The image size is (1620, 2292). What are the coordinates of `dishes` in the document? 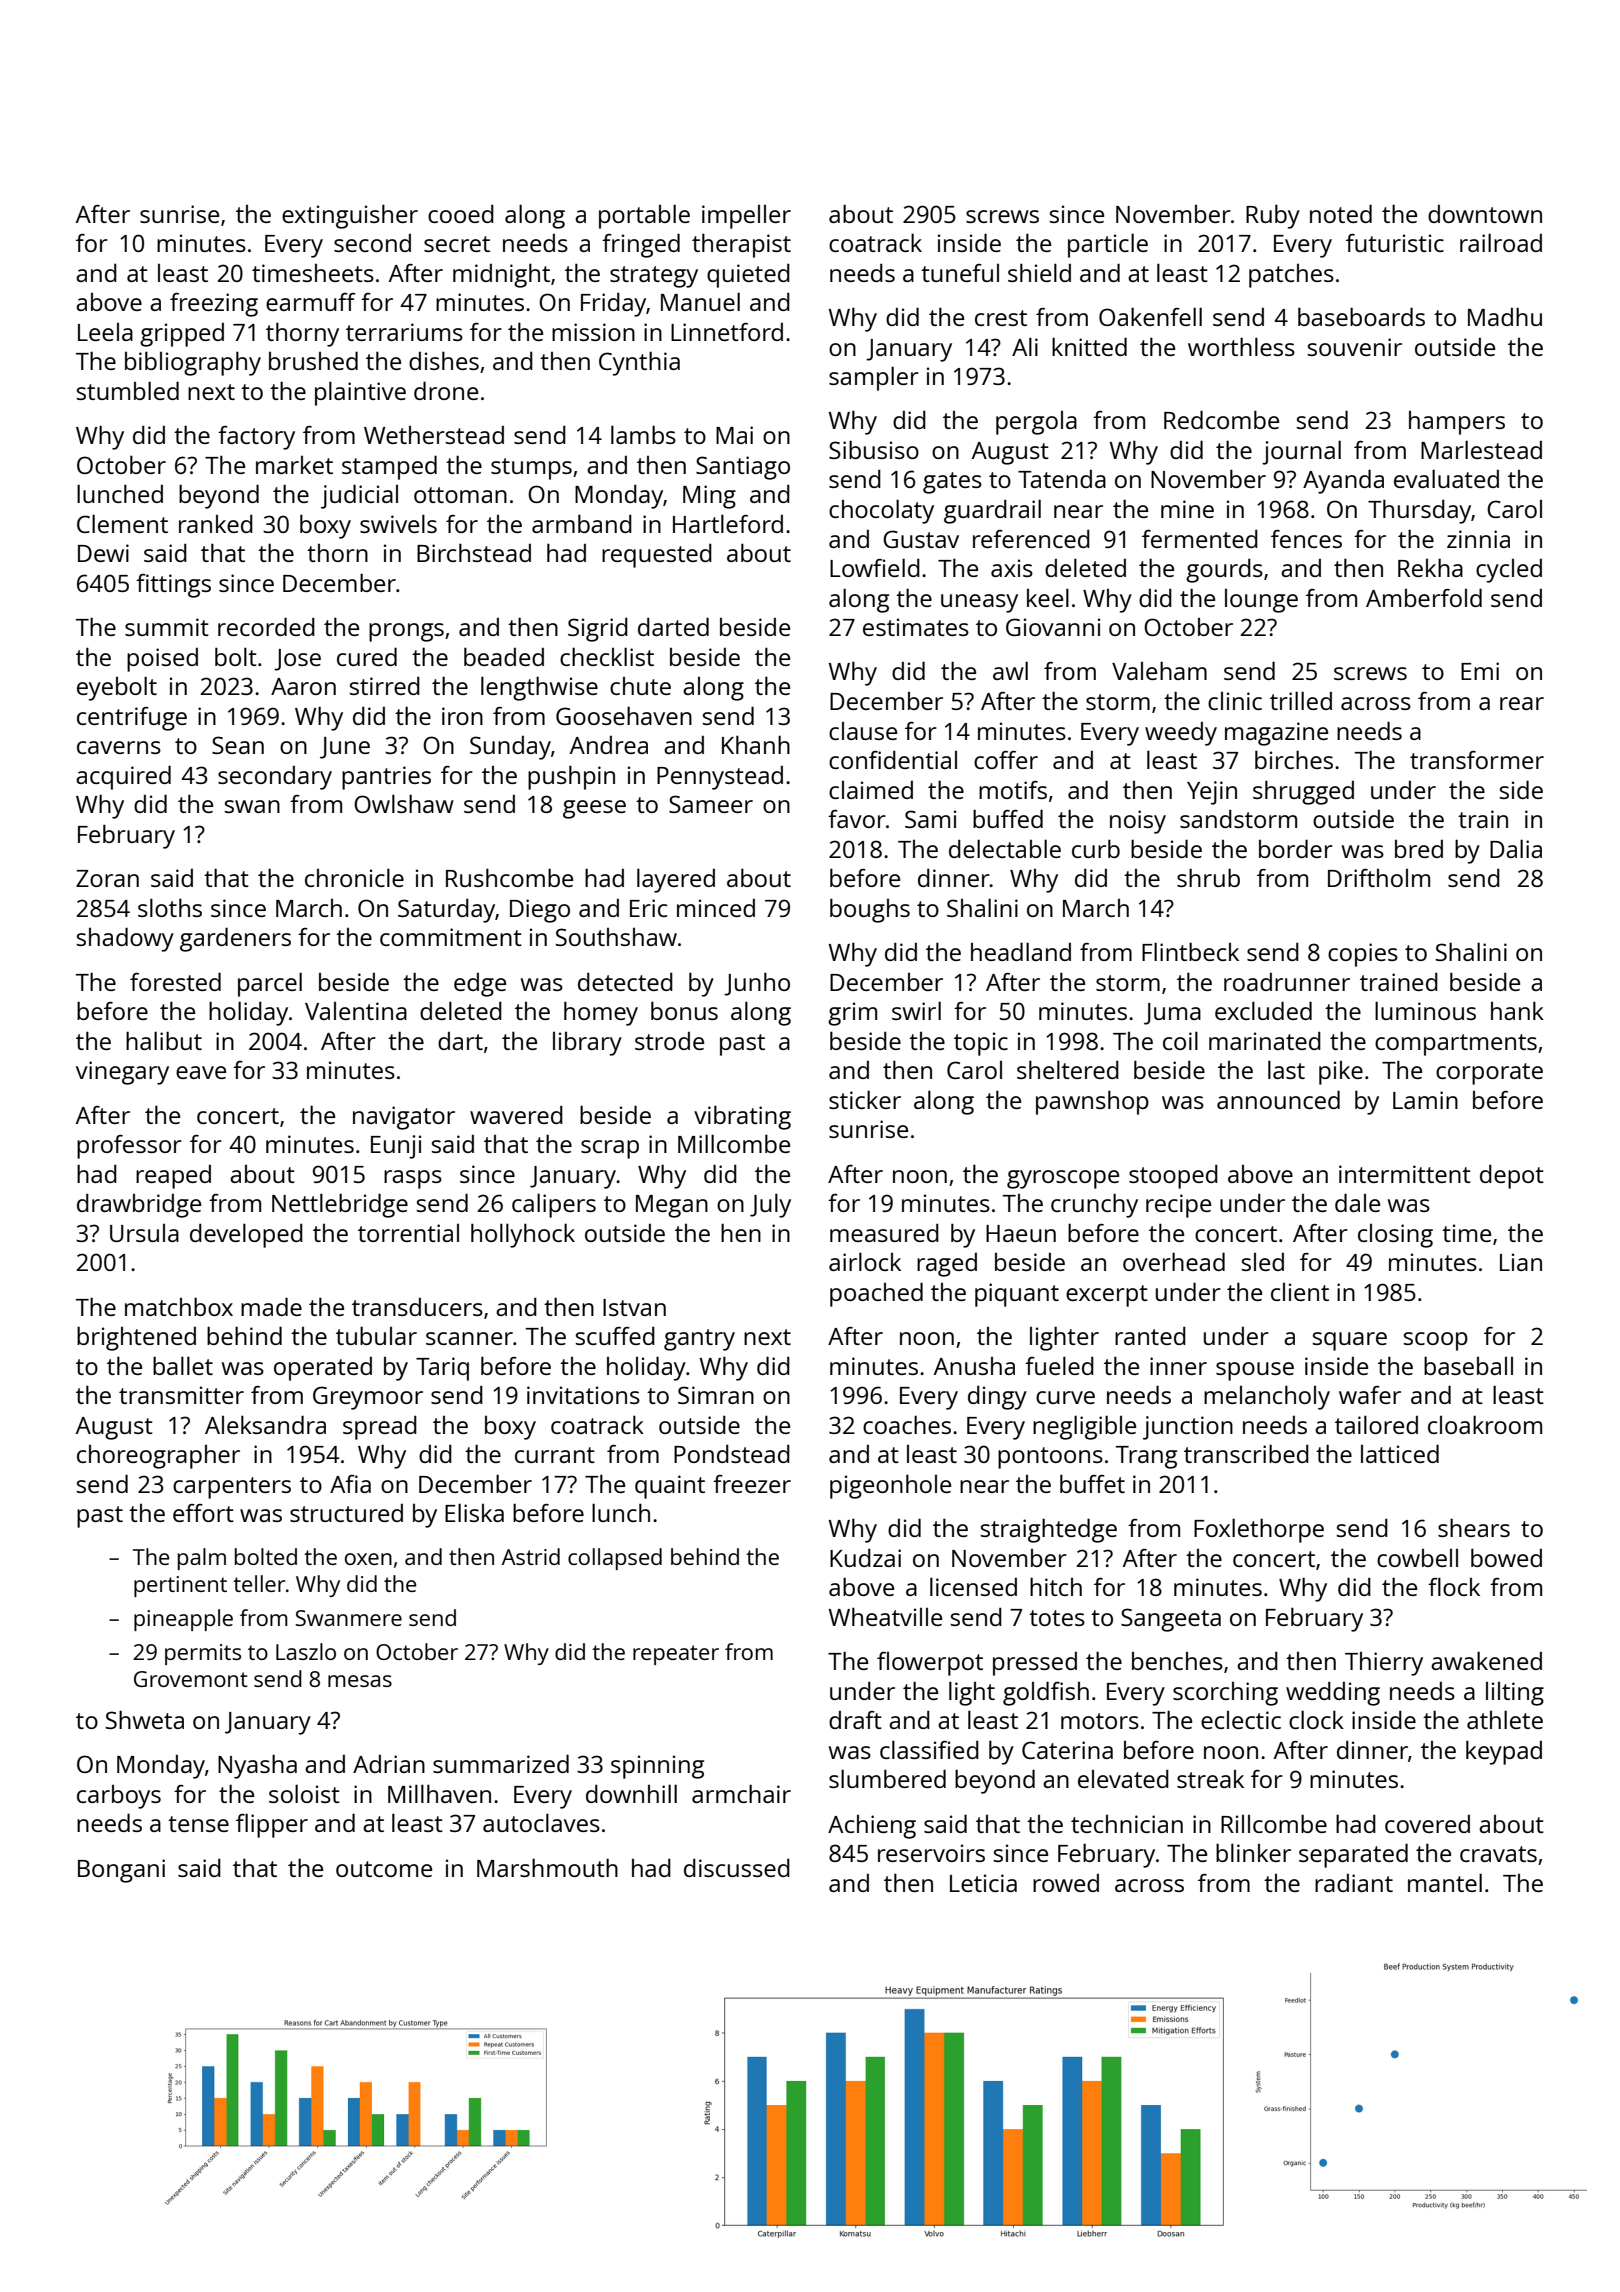 It's located at (444, 360).
